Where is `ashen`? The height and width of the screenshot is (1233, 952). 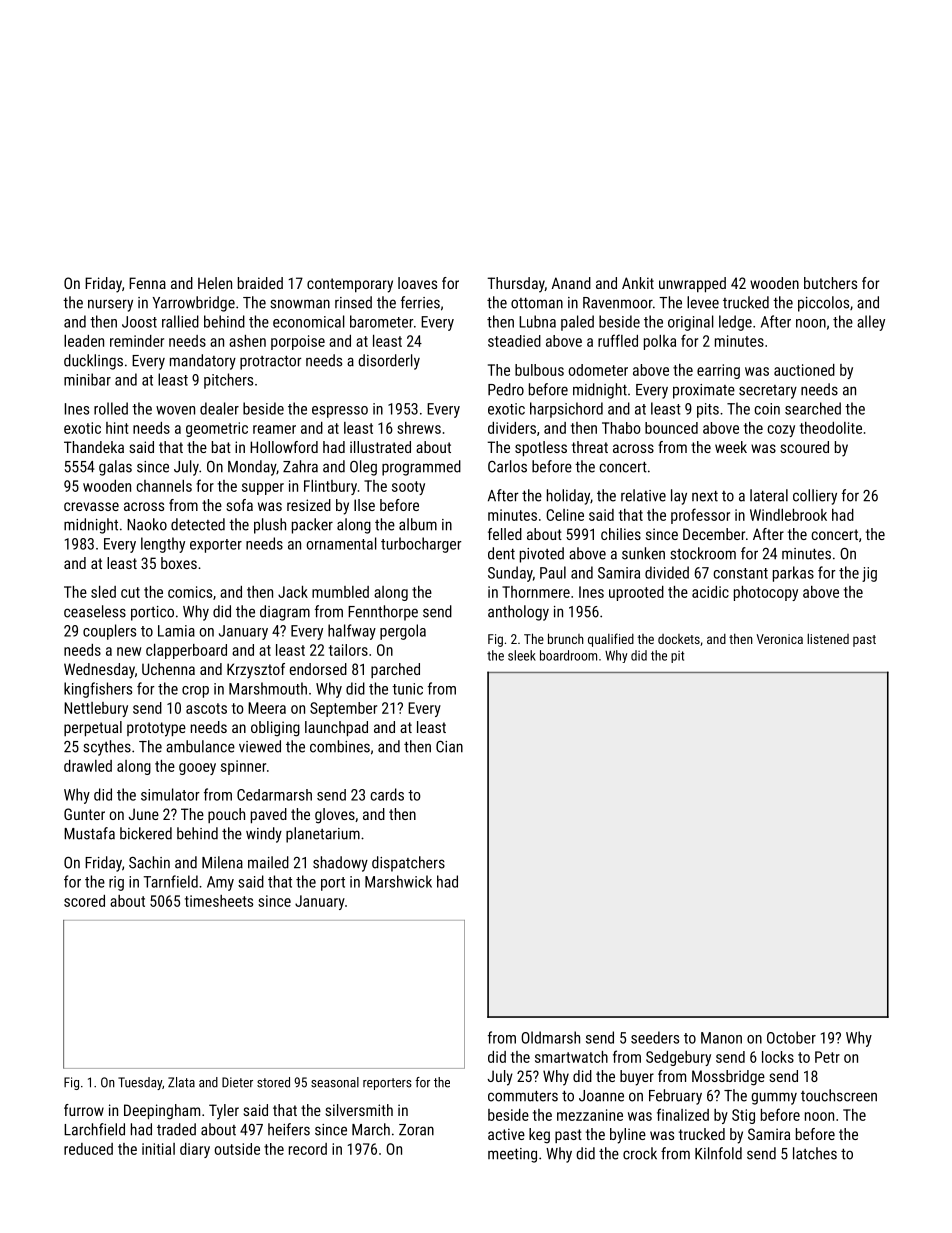
ashen is located at coordinates (247, 341).
